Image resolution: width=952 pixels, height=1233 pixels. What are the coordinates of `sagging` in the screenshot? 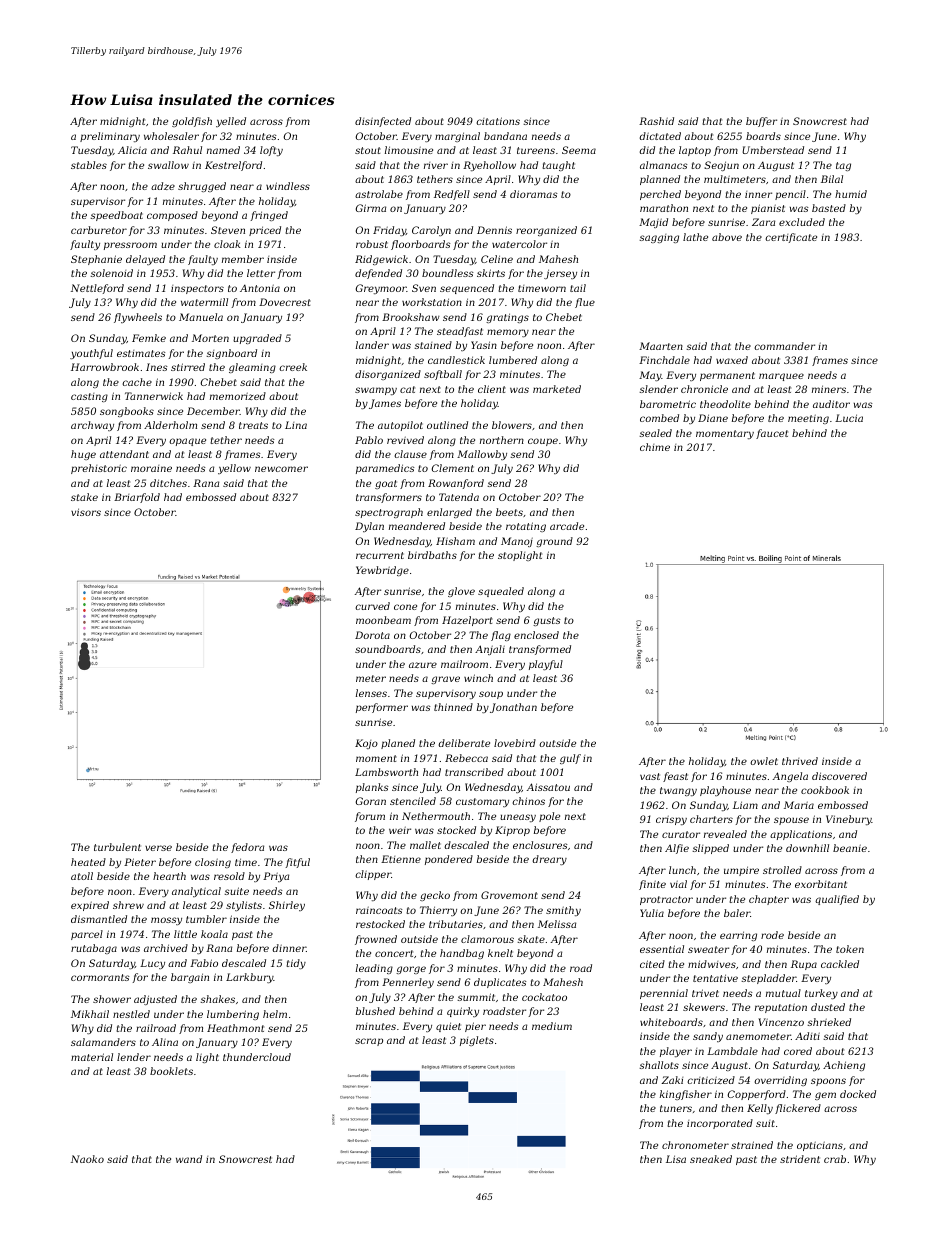 It's located at (659, 238).
